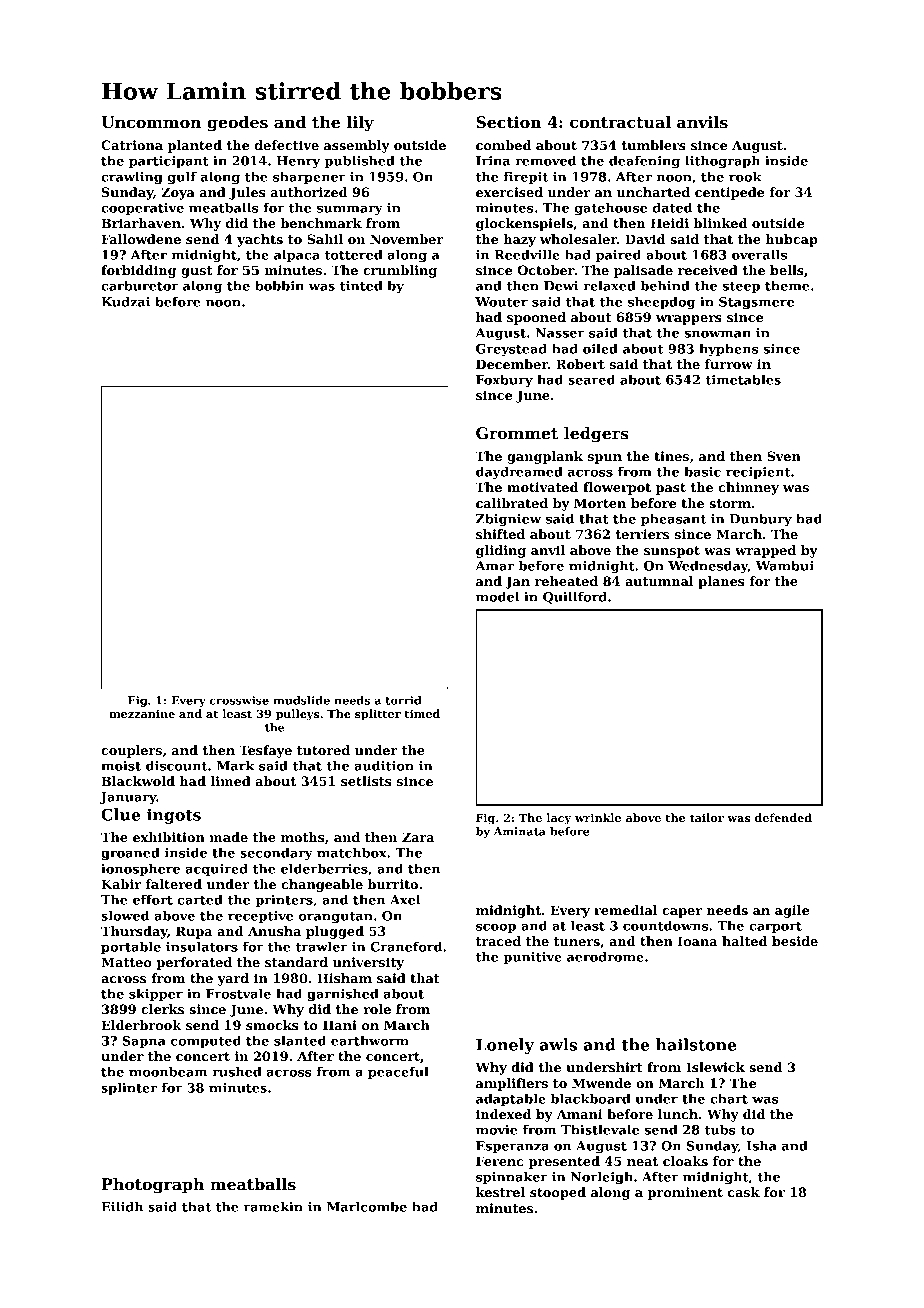 The image size is (924, 1308). Describe the element at coordinates (239, 700) in the image. I see `crosswise` at that location.
